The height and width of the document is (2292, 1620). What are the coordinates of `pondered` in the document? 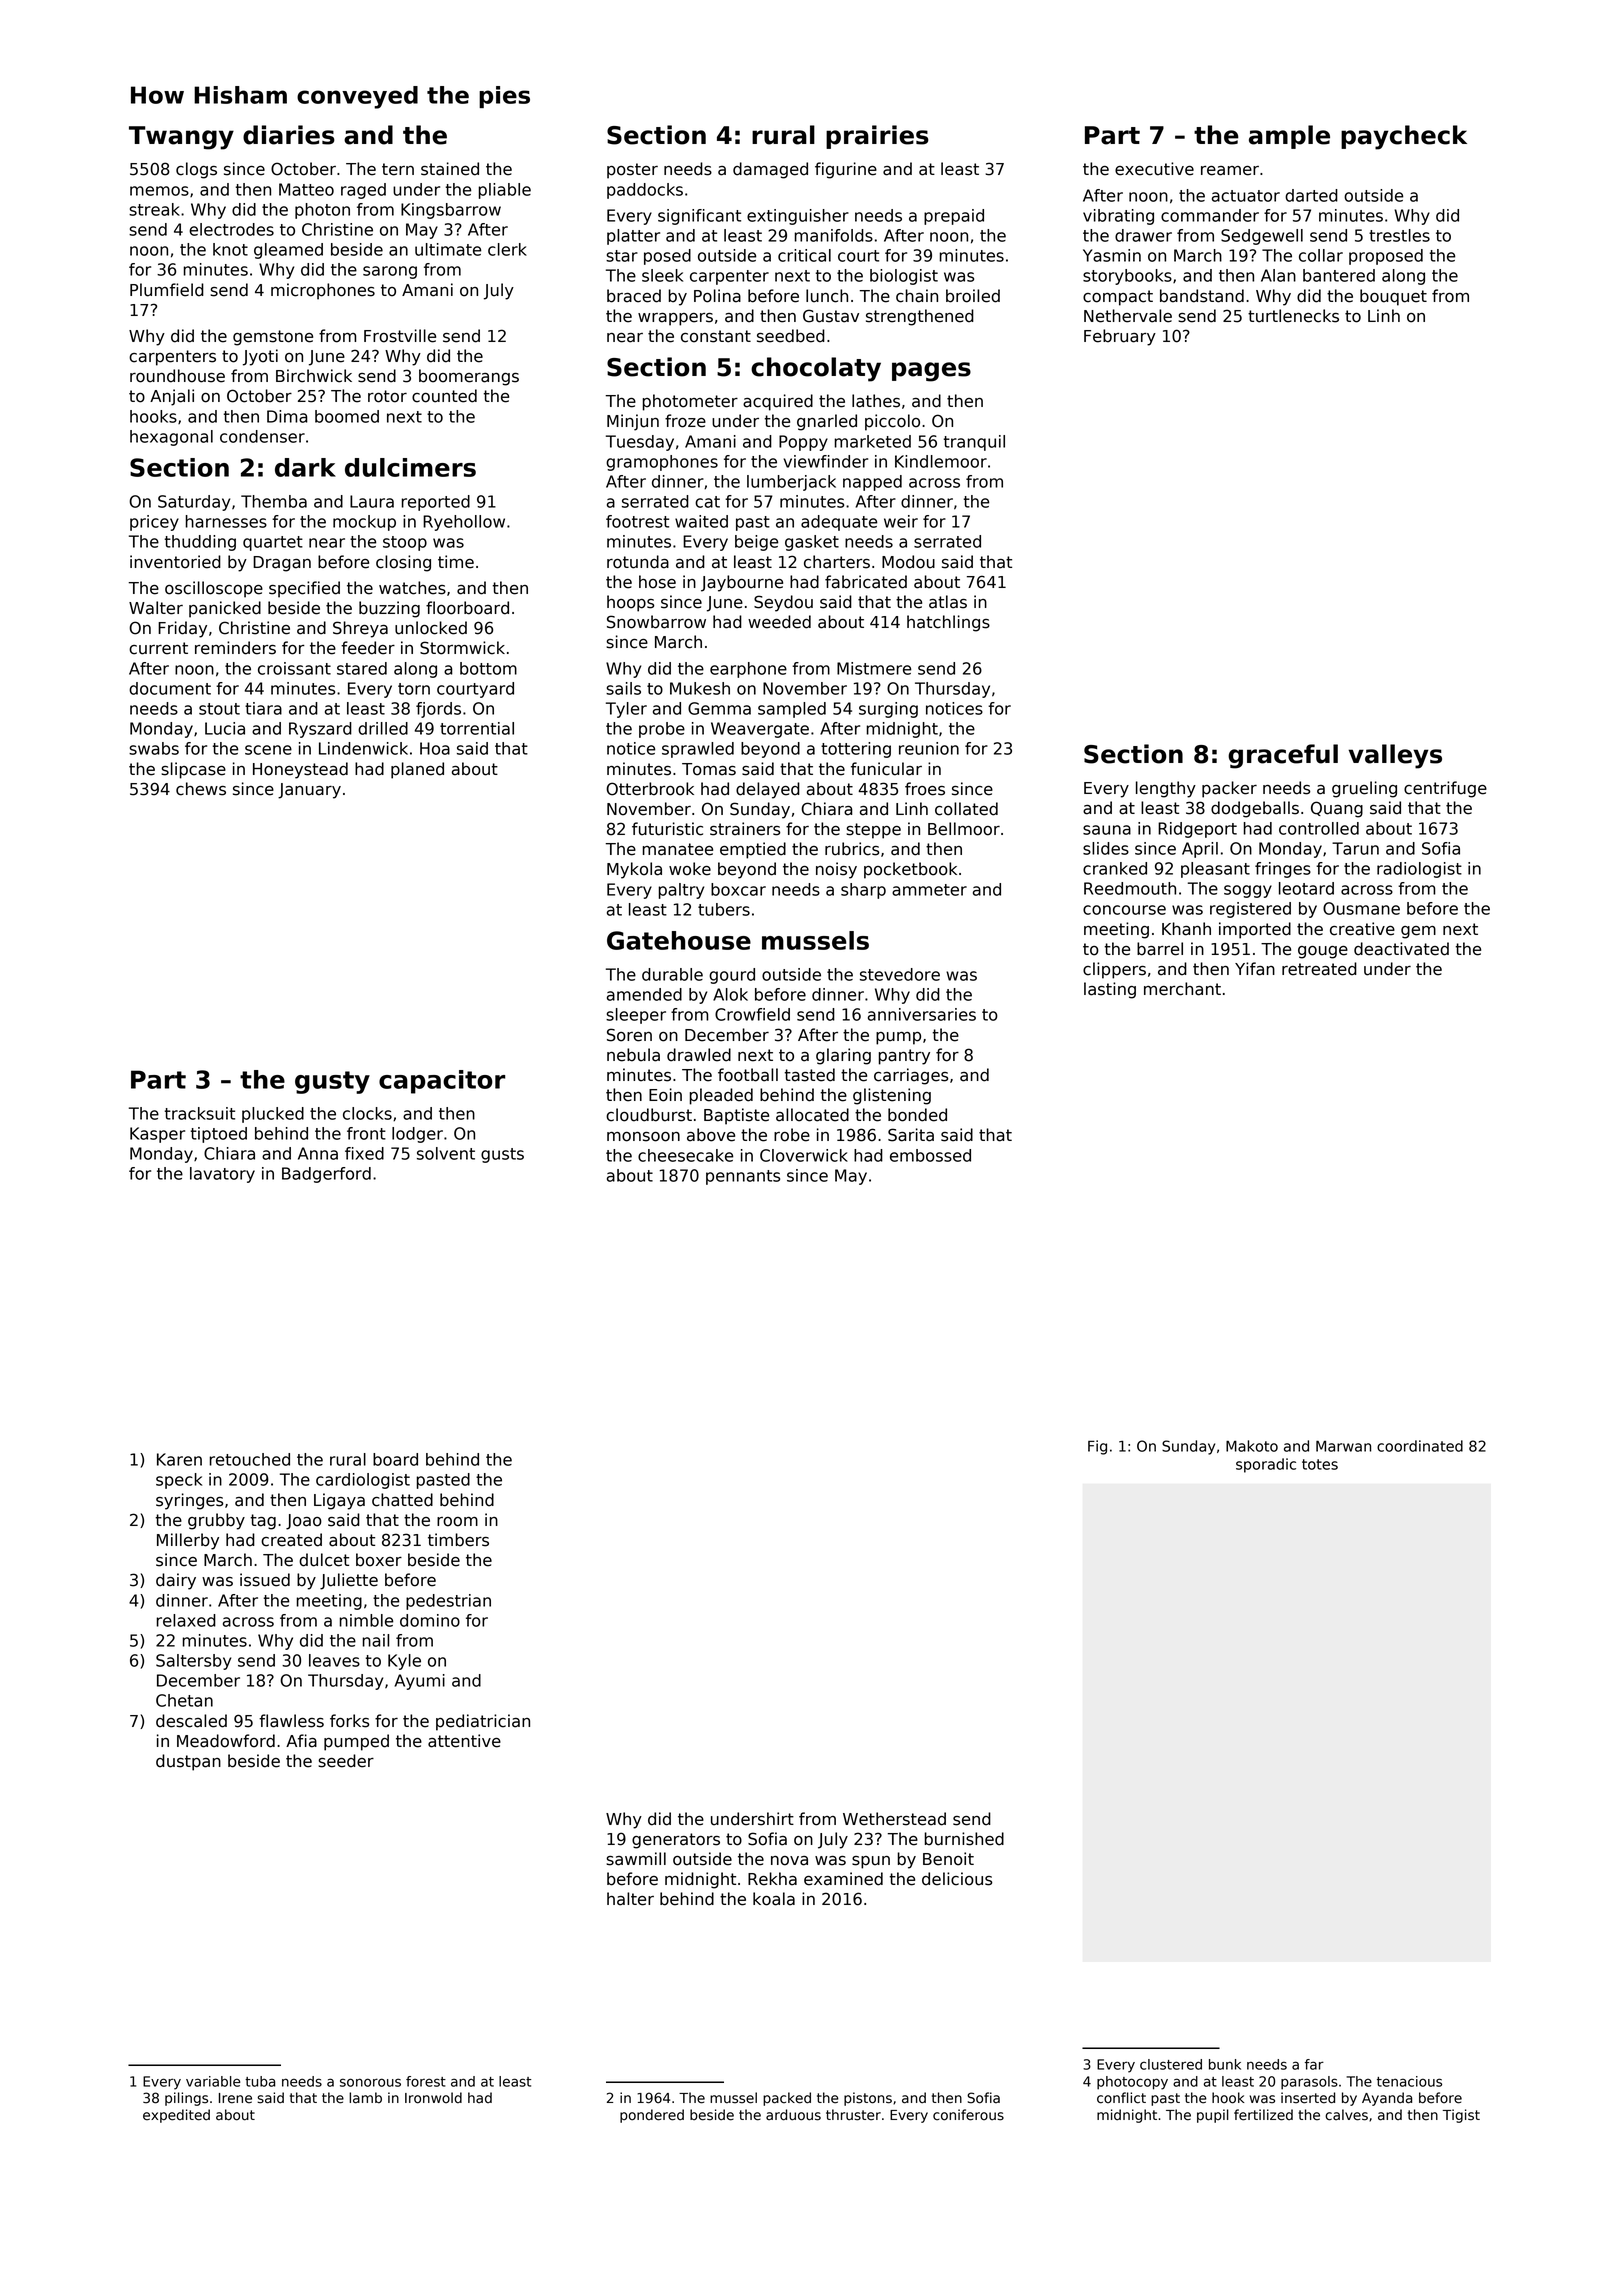 It's located at (652, 2116).
